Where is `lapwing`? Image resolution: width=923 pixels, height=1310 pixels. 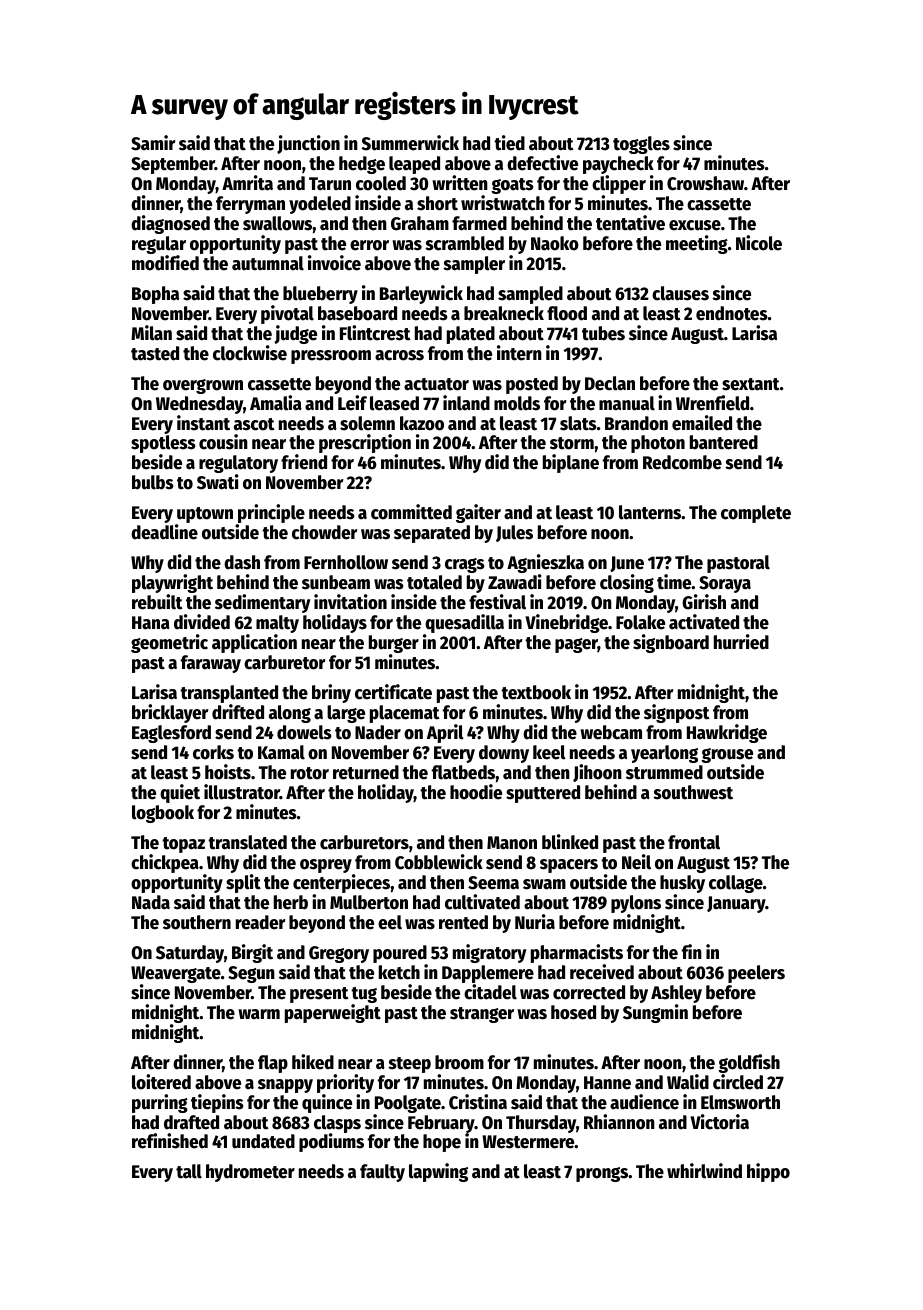
lapwing is located at coordinates (438, 1172).
